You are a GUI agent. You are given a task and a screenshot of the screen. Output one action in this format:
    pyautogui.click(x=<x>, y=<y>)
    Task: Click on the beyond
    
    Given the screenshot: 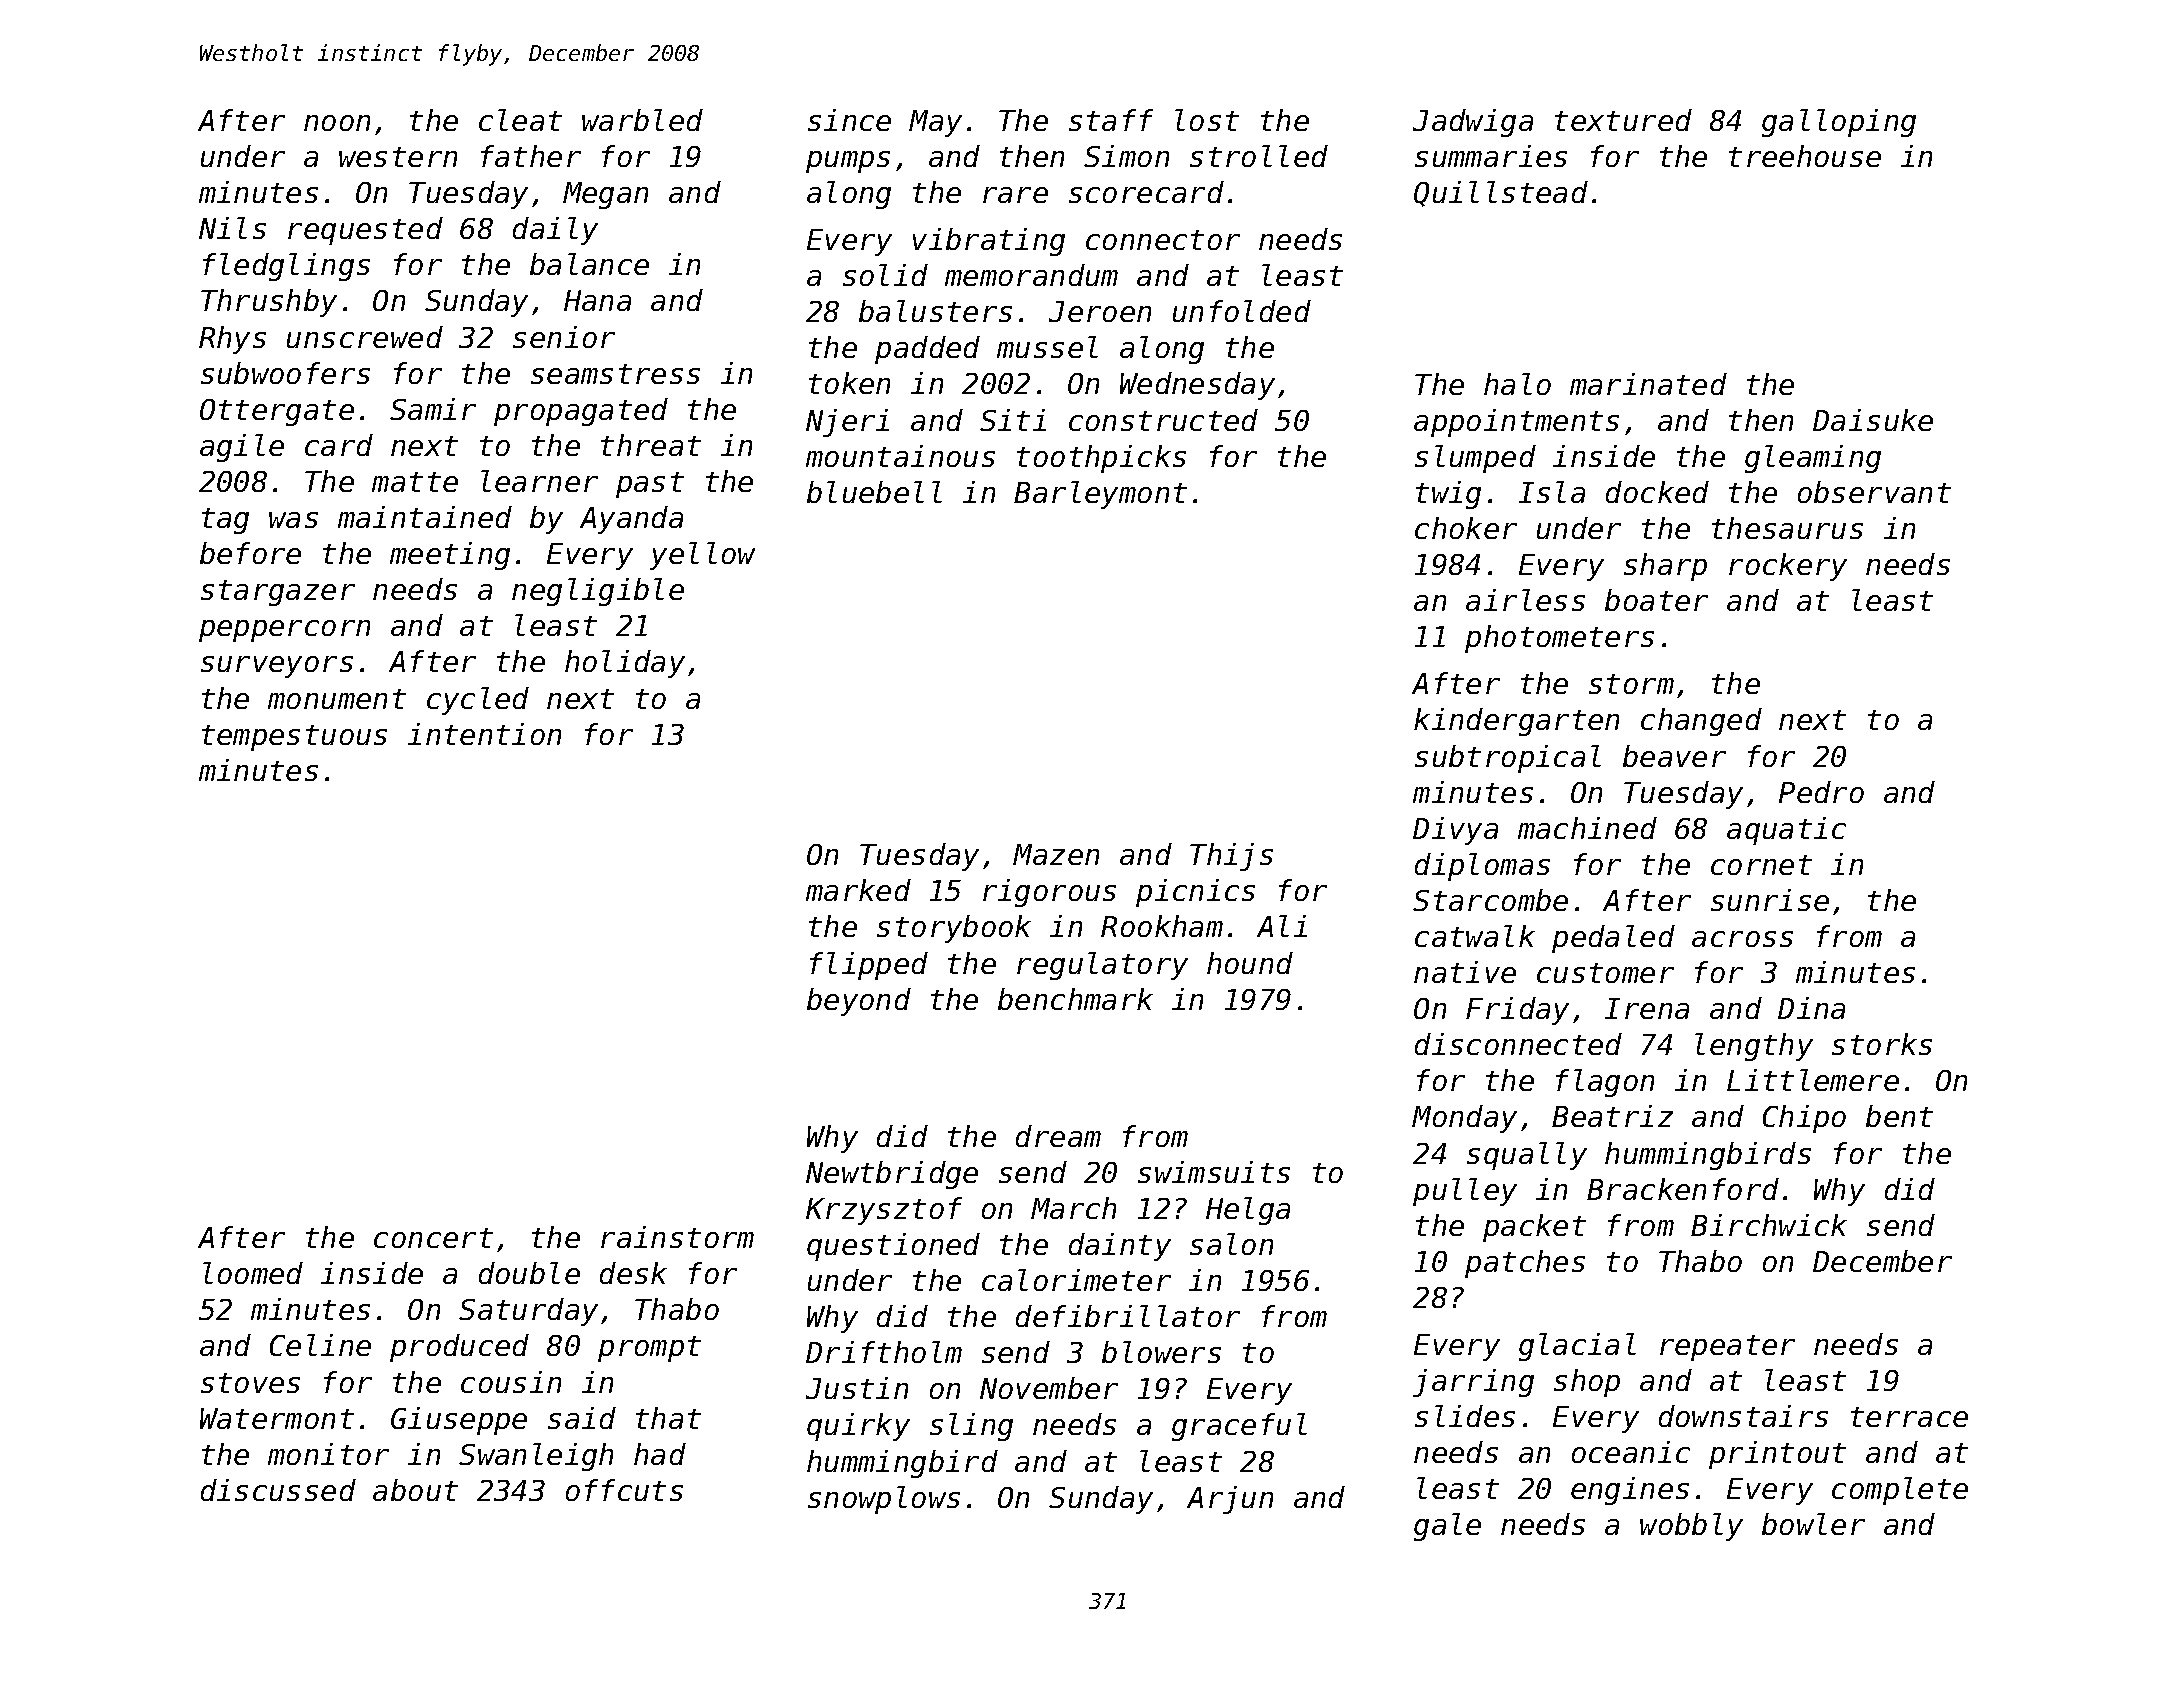 What is the action you would take?
    pyautogui.click(x=859, y=1002)
